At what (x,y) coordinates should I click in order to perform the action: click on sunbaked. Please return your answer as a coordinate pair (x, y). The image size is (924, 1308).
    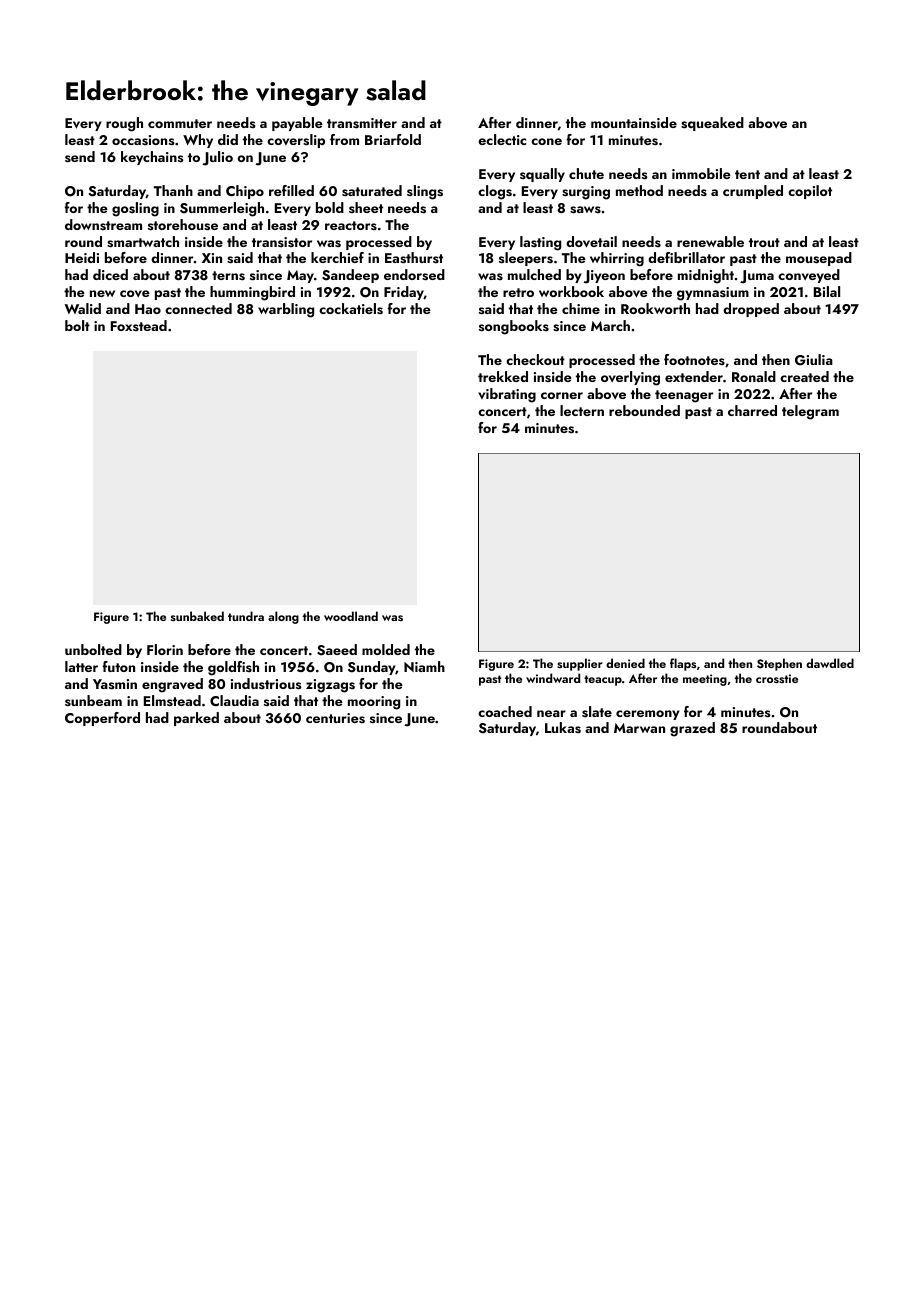
    Looking at the image, I should click on (197, 616).
